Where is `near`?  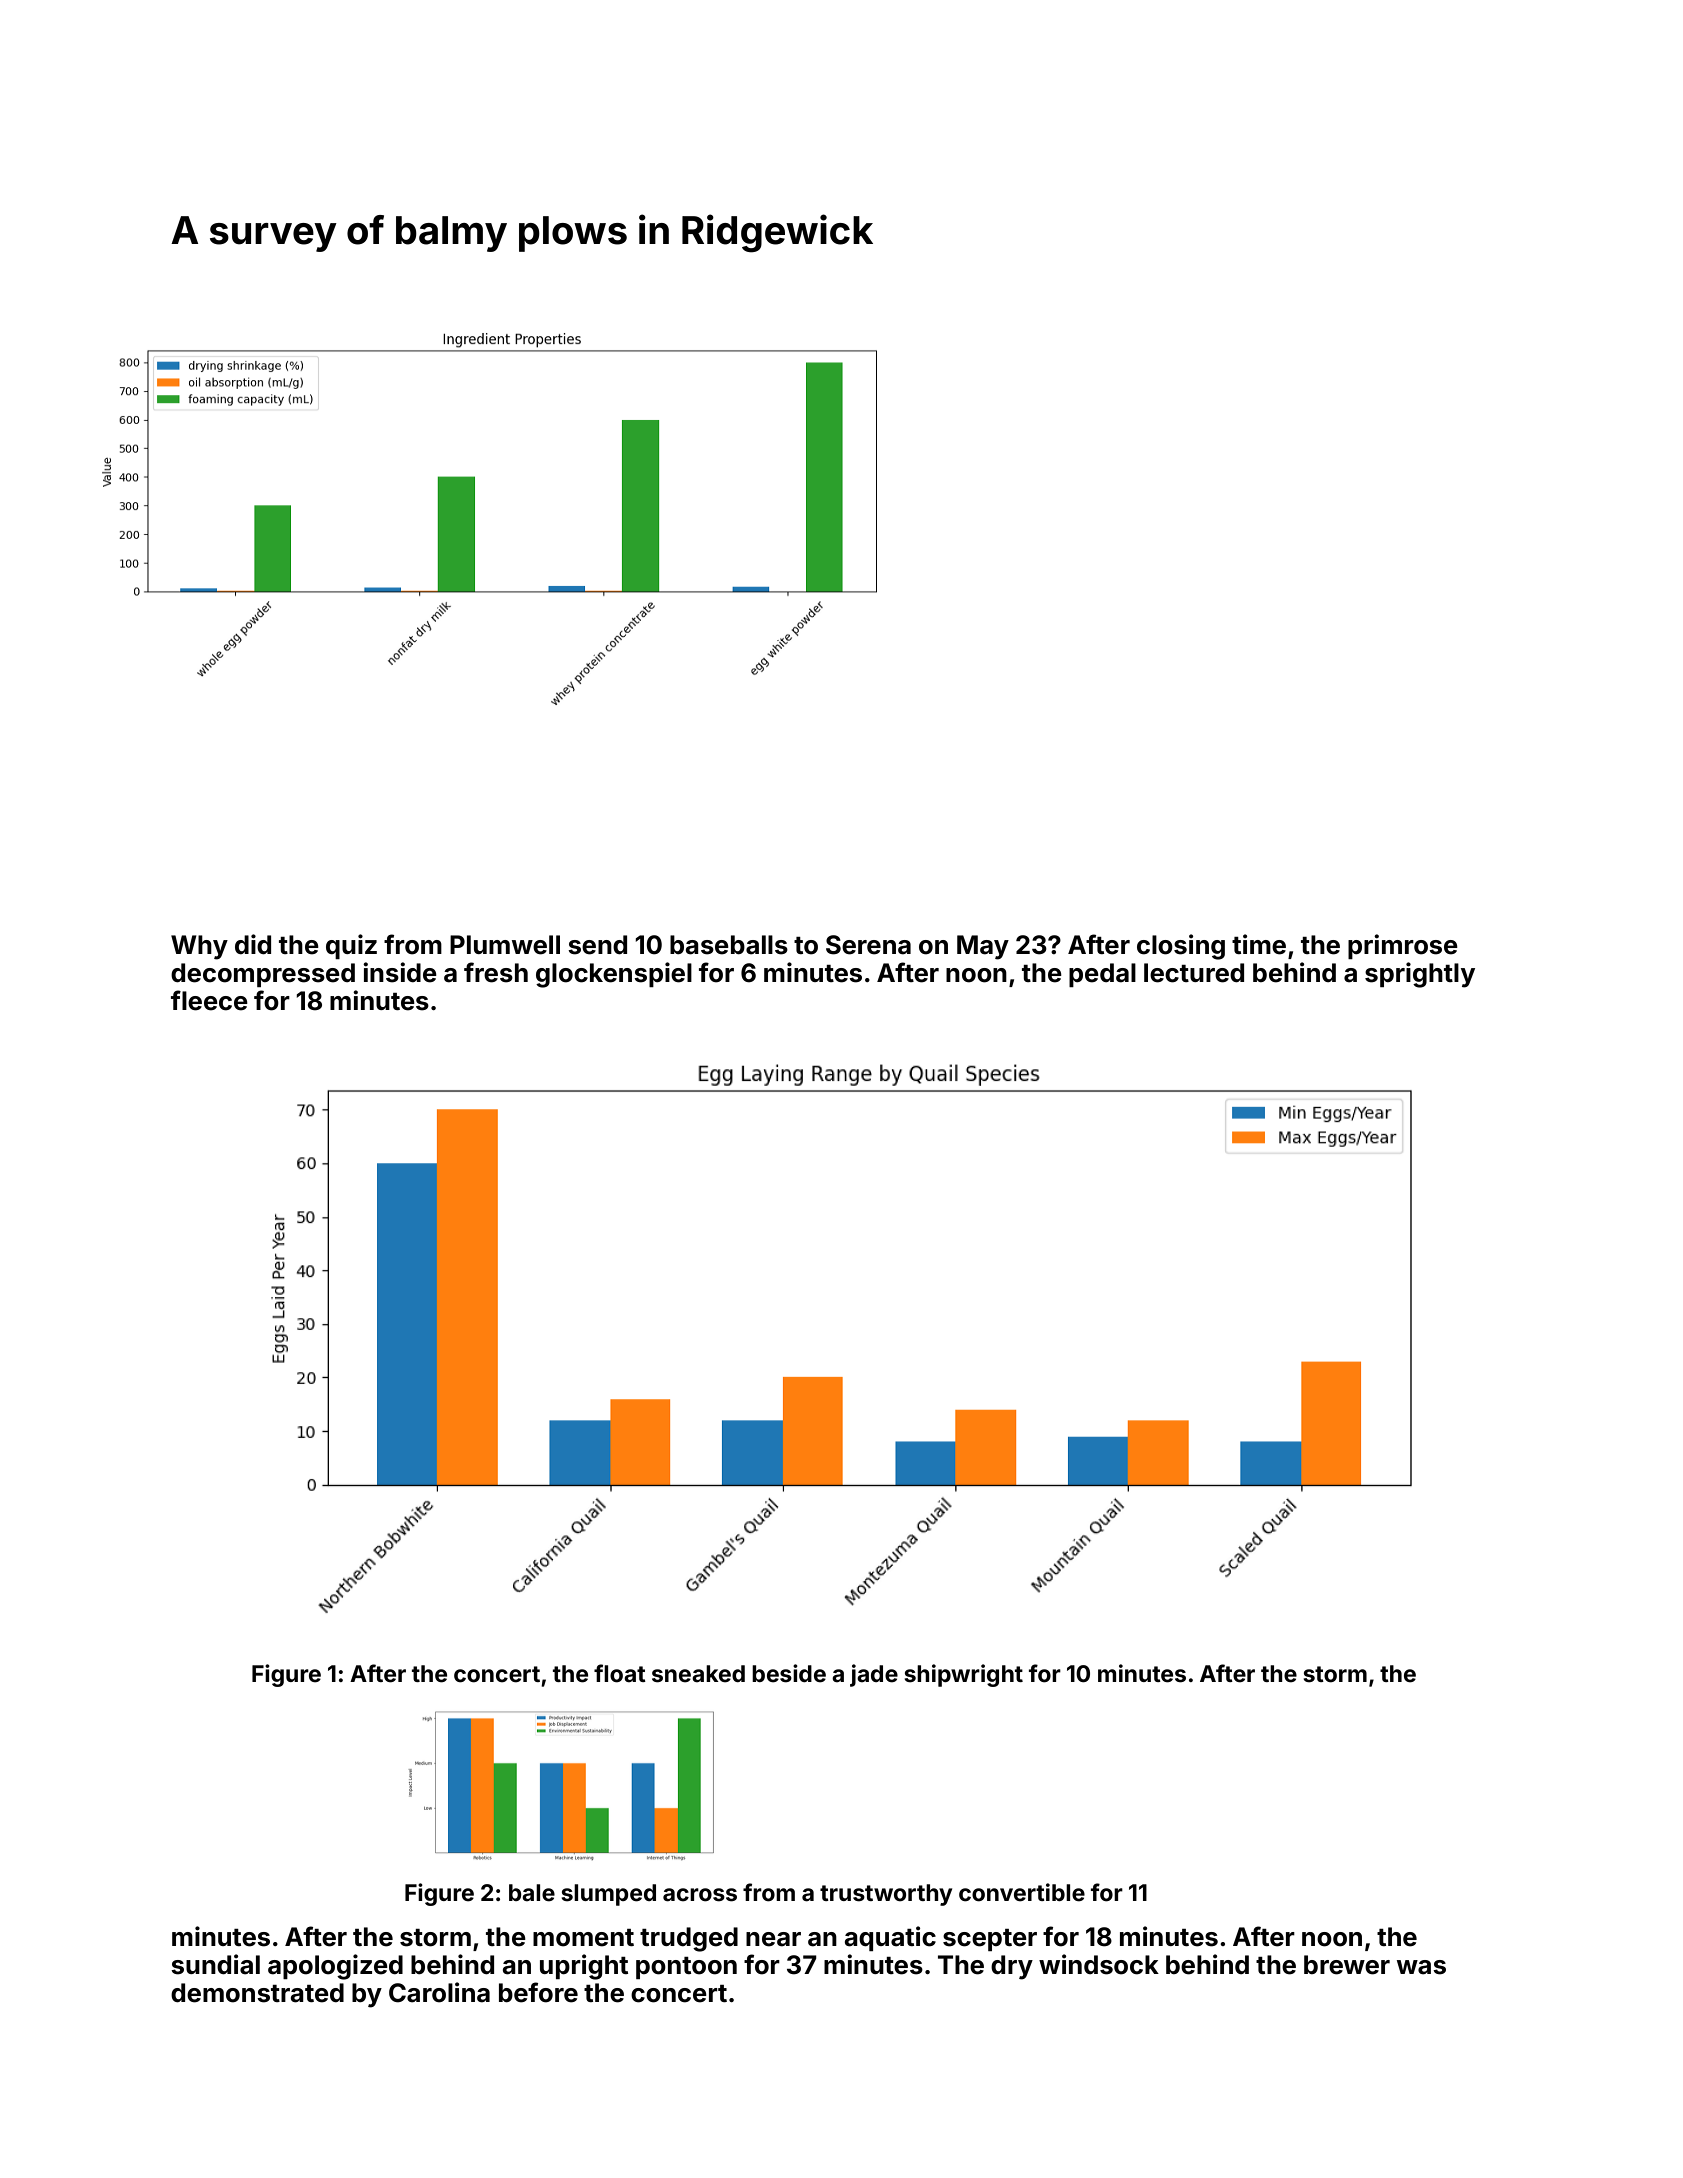 near is located at coordinates (773, 1939).
